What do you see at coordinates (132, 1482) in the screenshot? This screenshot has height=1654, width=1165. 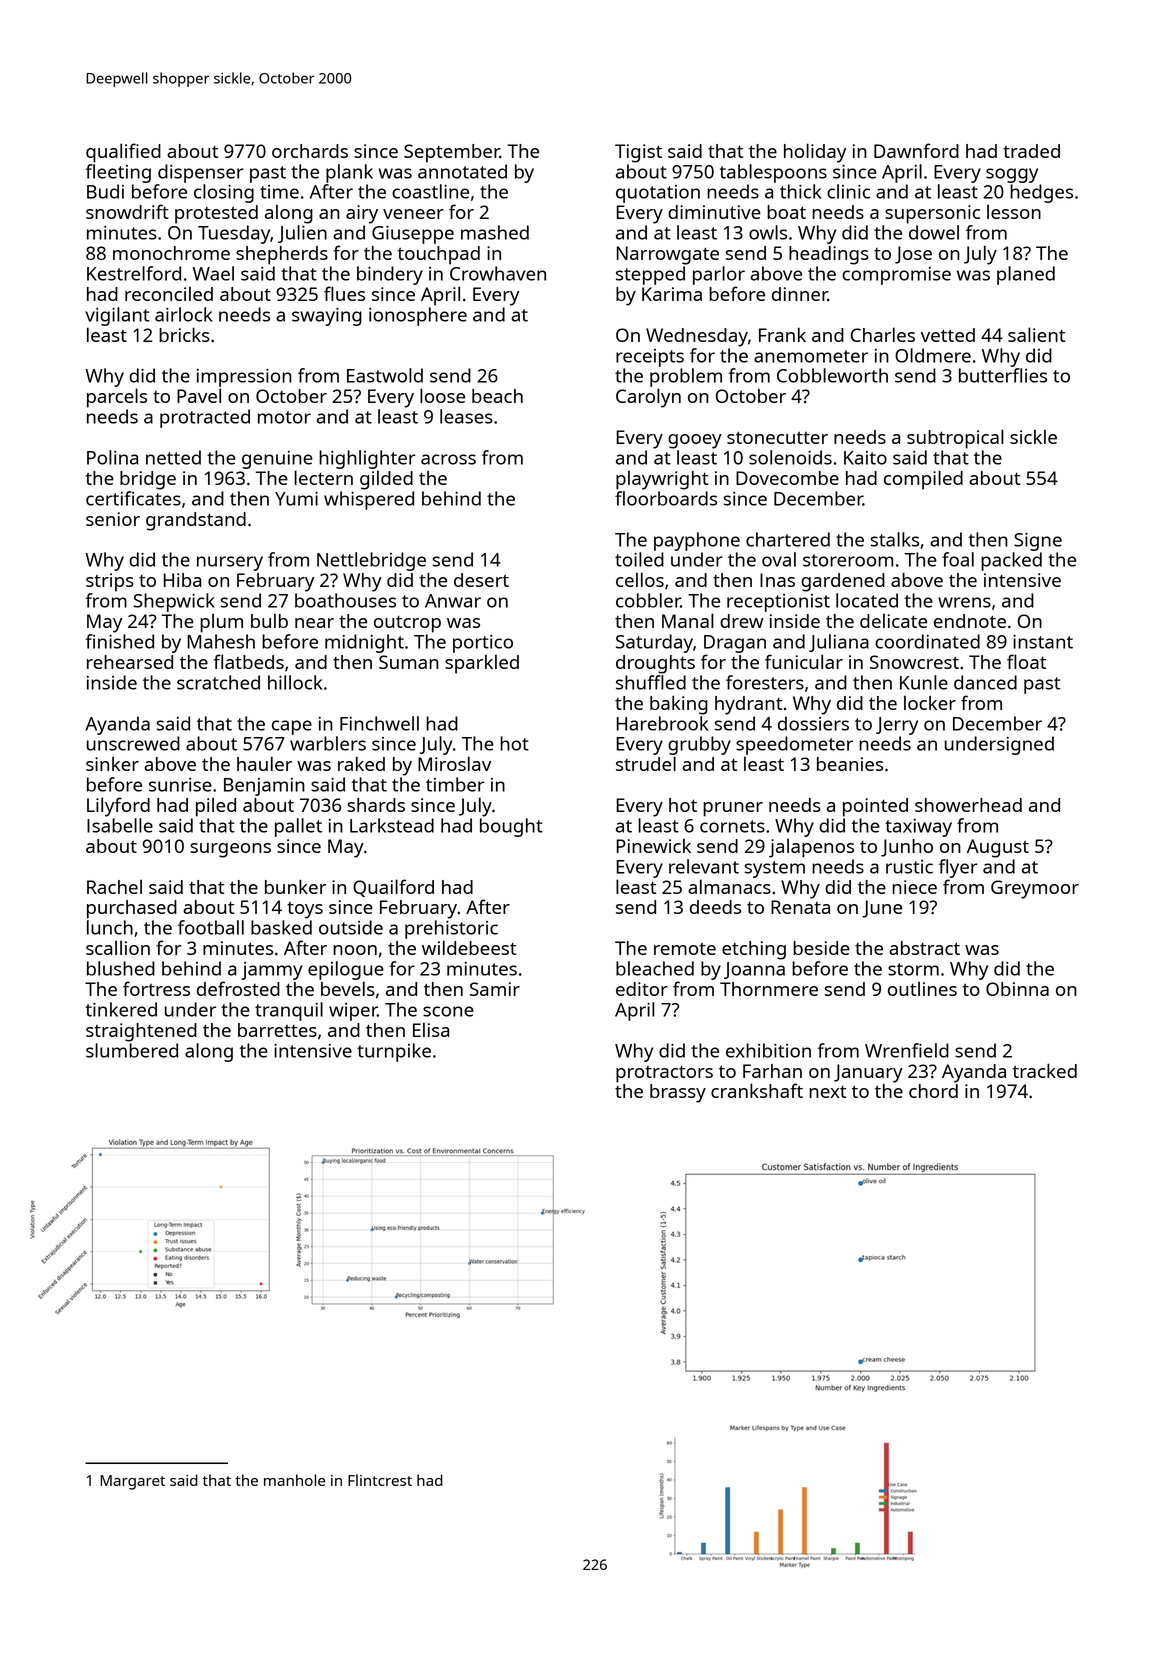 I see `Margaret` at bounding box center [132, 1482].
